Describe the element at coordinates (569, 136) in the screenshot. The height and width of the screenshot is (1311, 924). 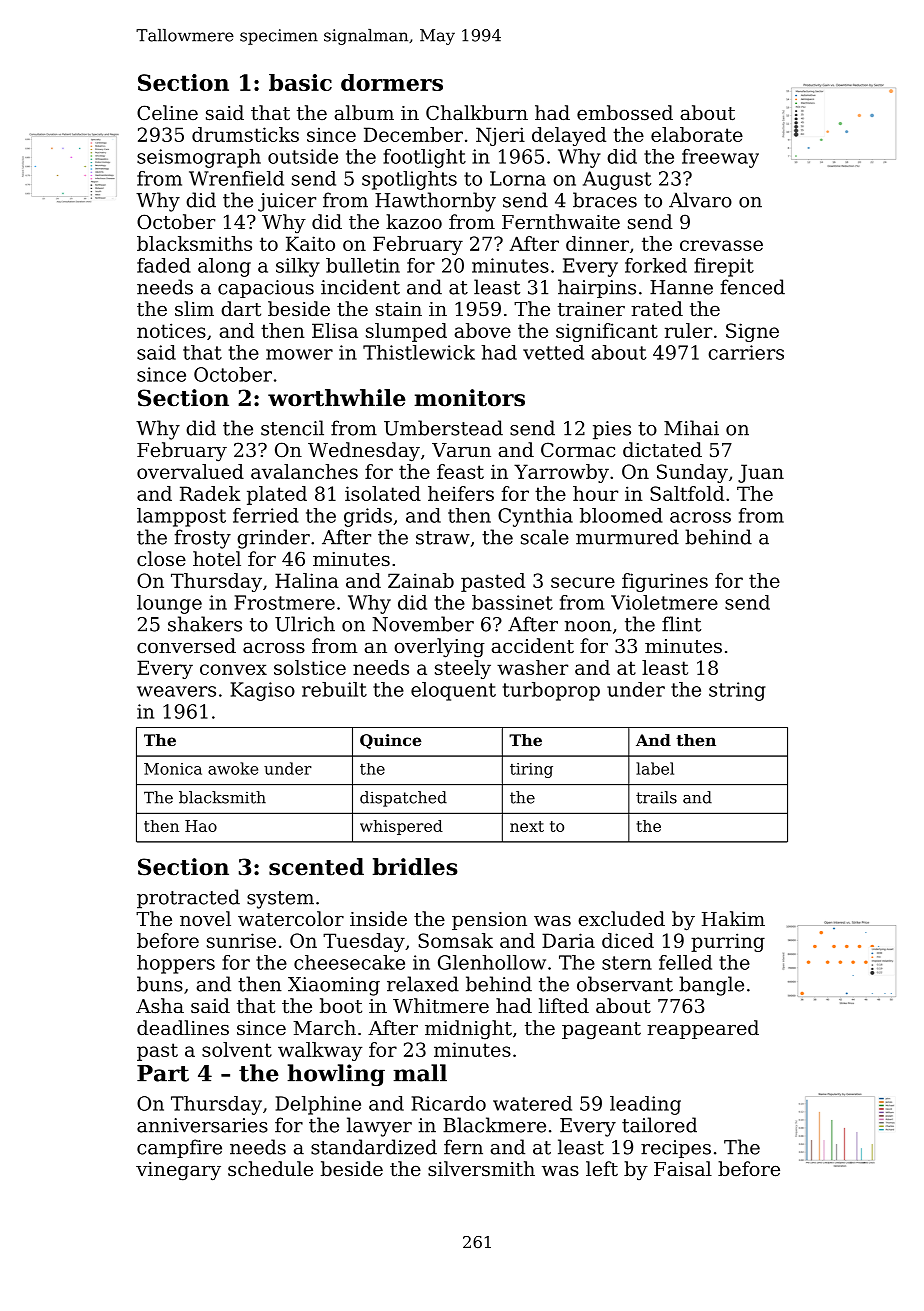
I see `delayed` at that location.
